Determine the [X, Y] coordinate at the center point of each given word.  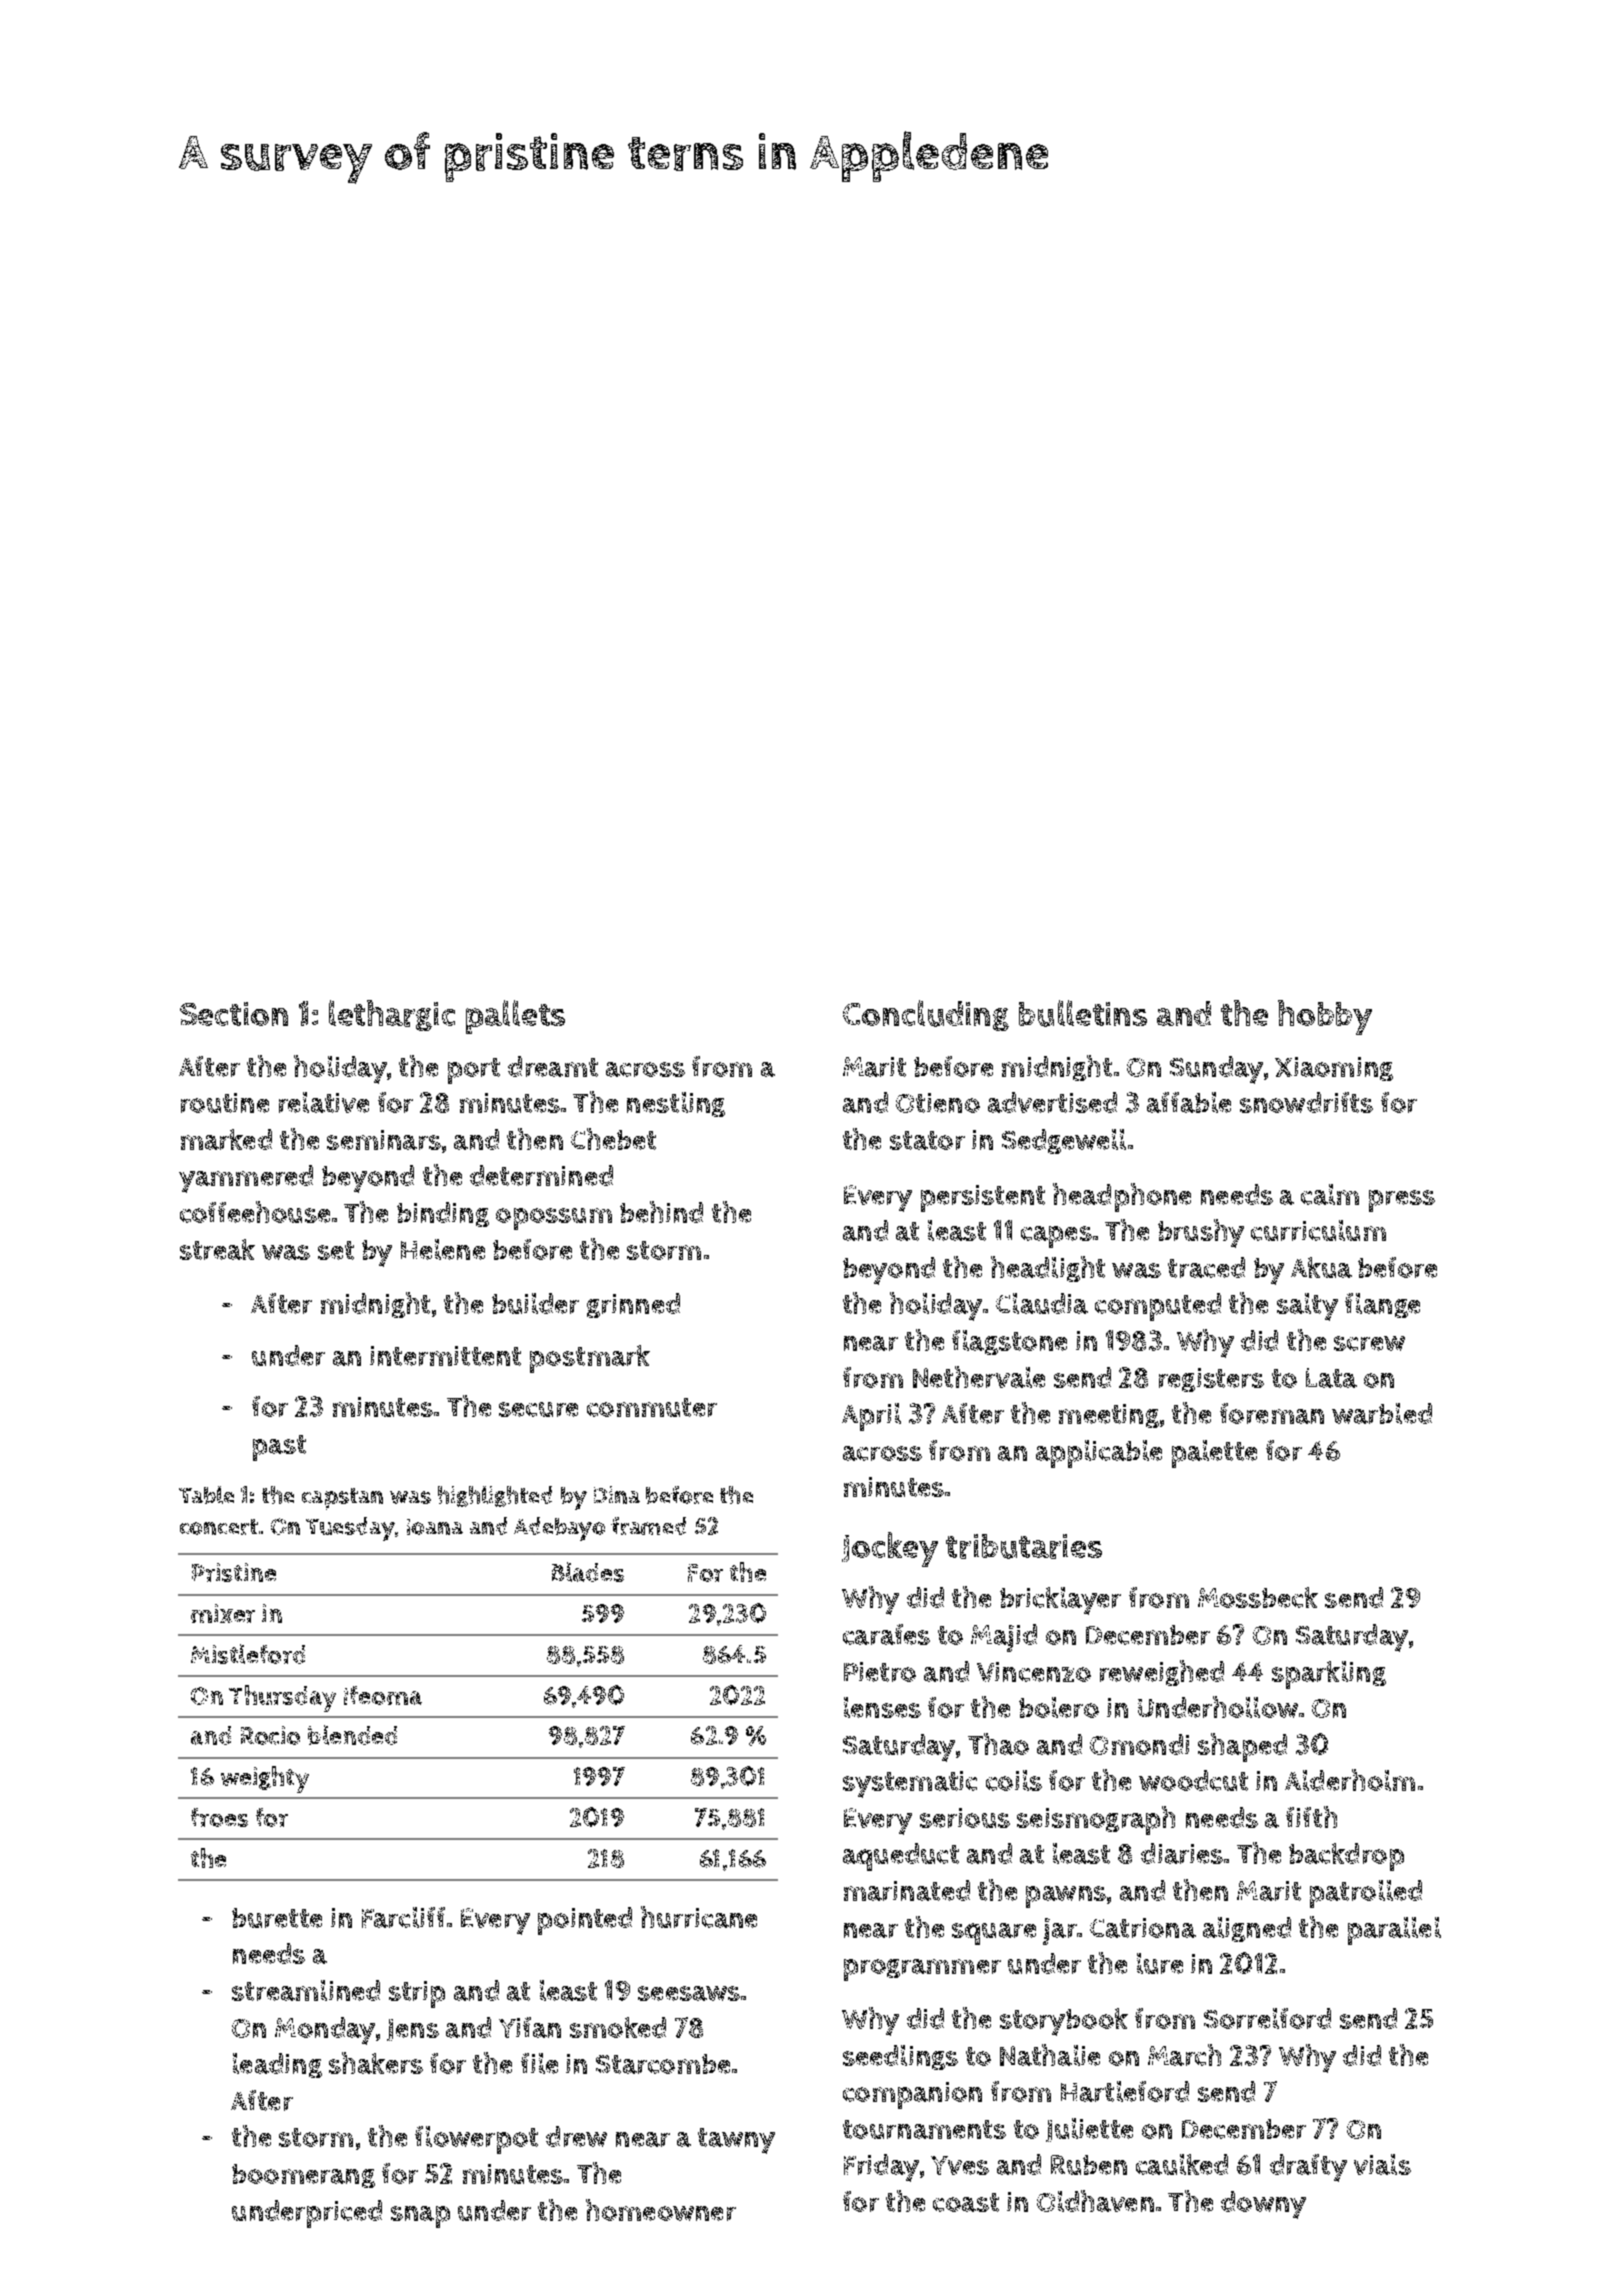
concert [219, 1527]
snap [420, 2217]
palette [1214, 1454]
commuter [652, 1407]
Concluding [926, 1015]
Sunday [1216, 1070]
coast [966, 2202]
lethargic [392, 1015]
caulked [1182, 2164]
